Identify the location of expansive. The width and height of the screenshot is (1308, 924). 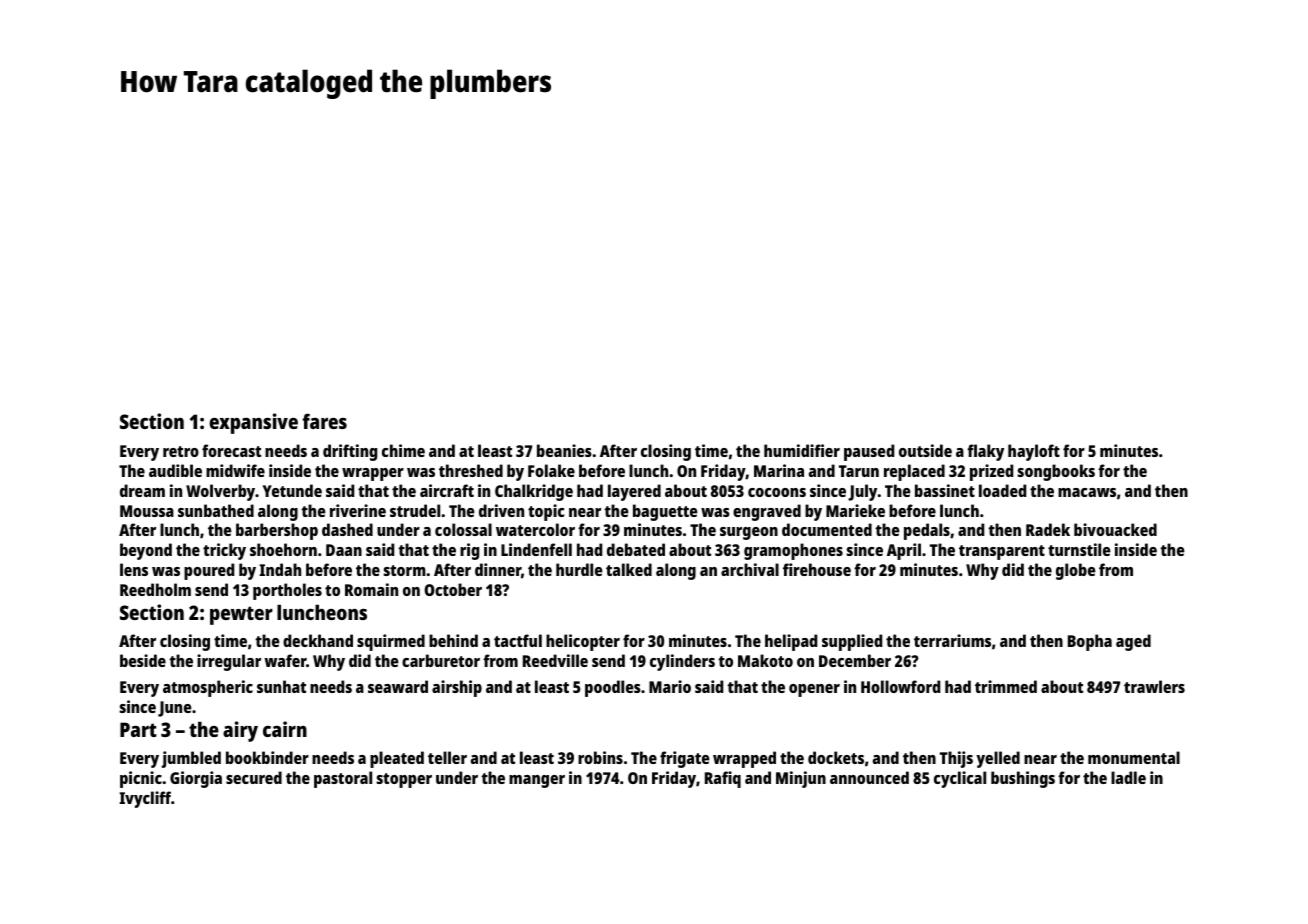
(253, 423).
